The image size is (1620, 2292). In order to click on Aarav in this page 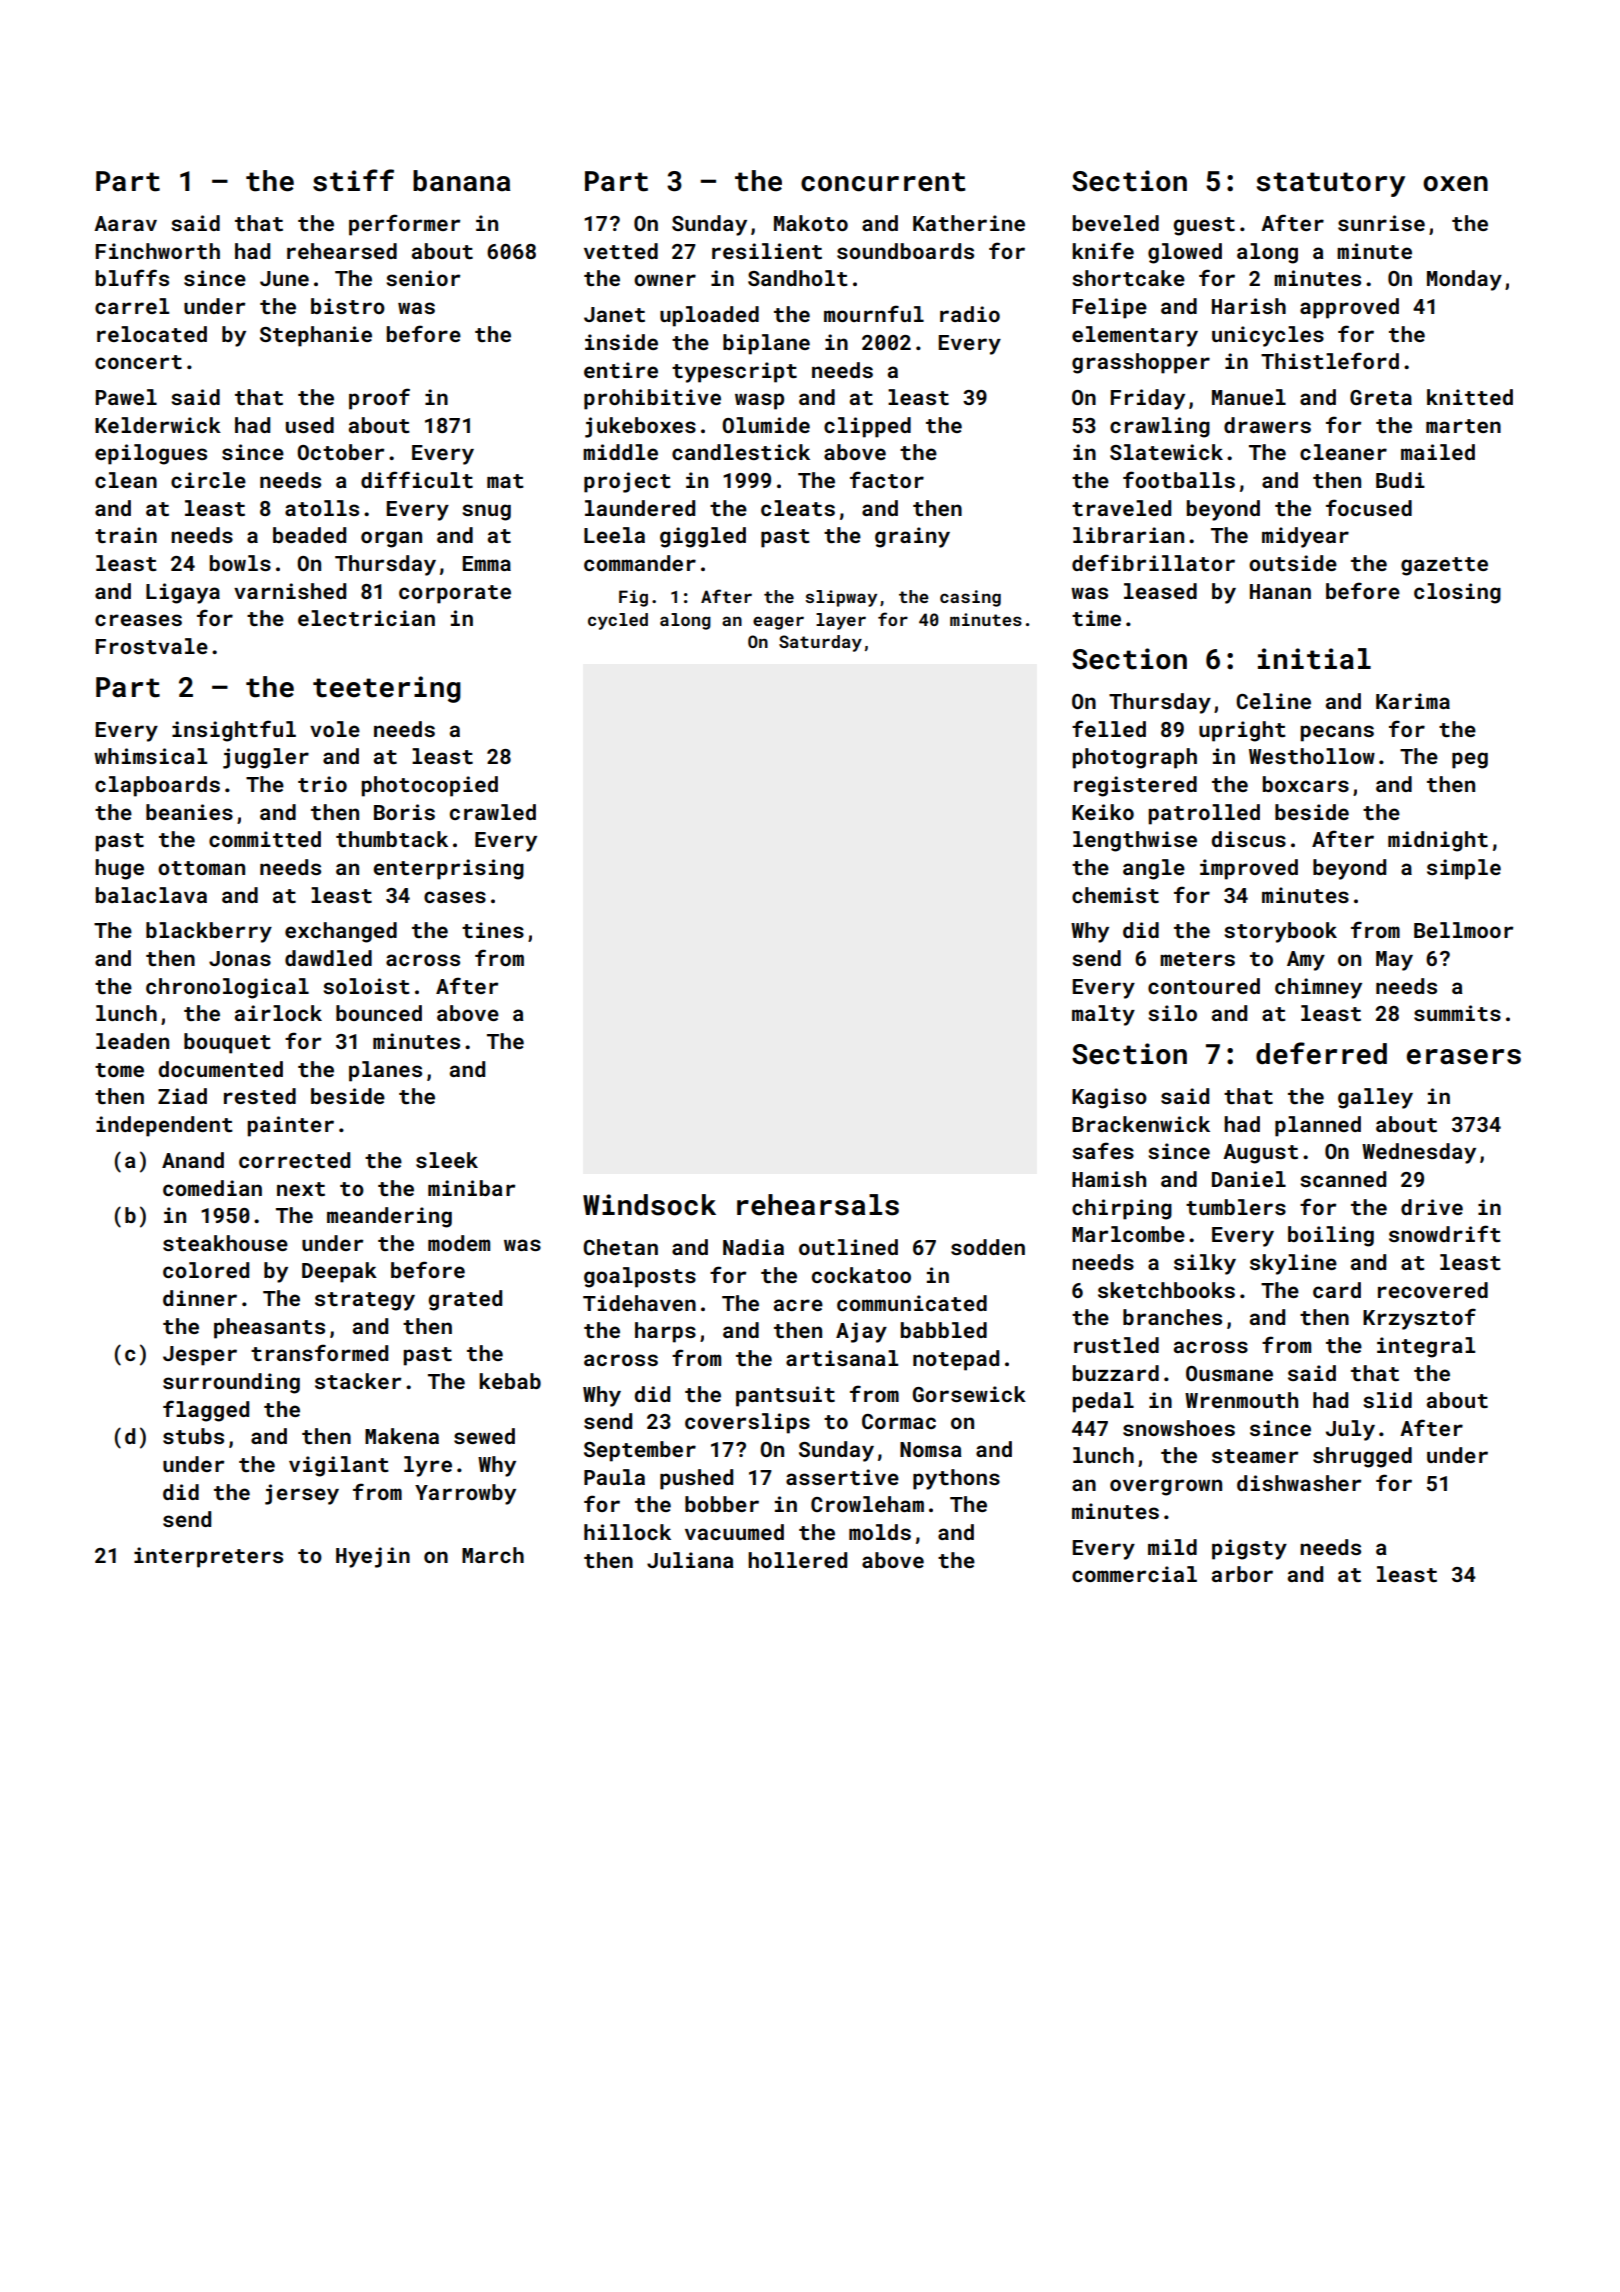, I will do `click(125, 223)`.
